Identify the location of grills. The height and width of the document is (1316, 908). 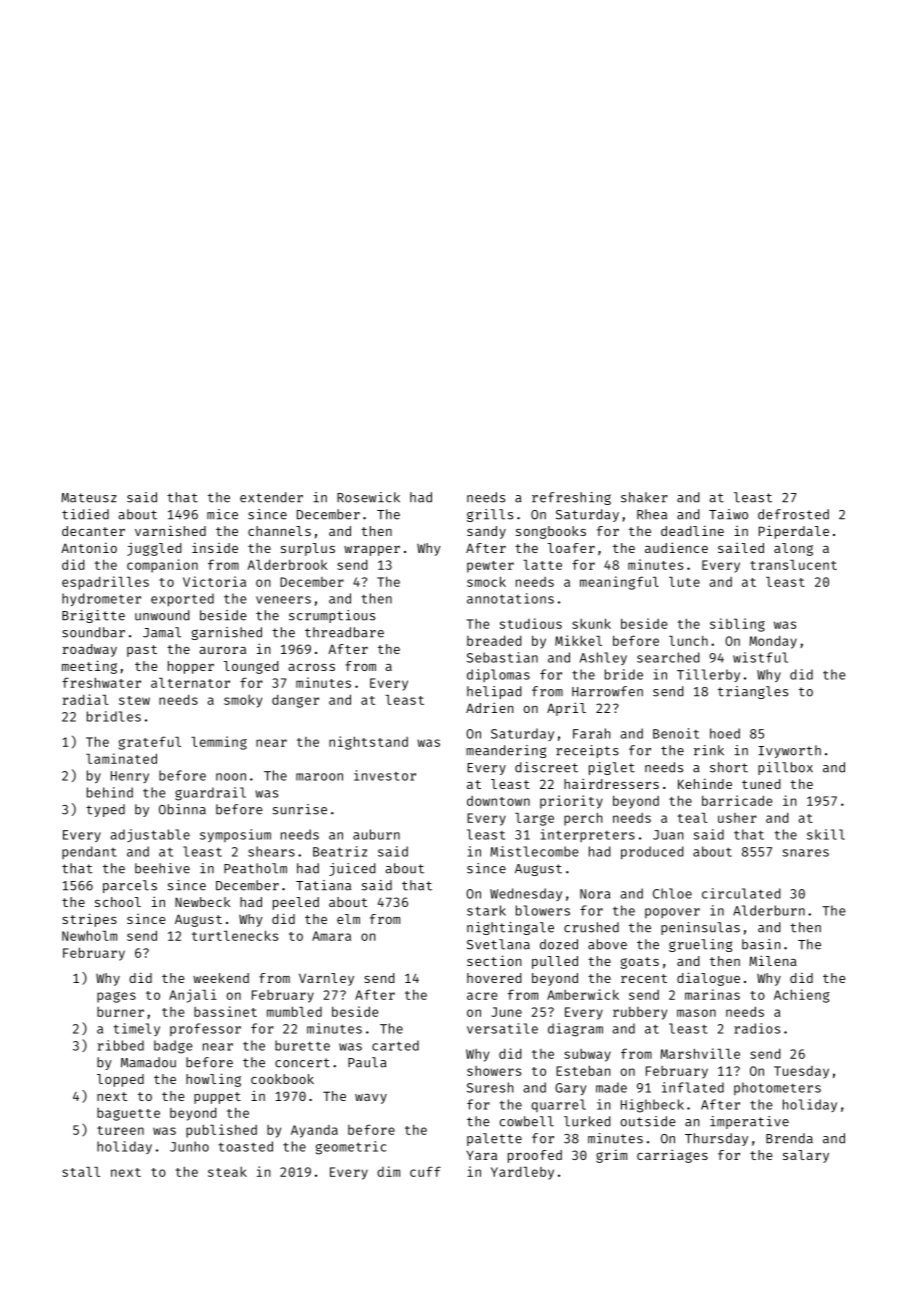
(490, 515).
